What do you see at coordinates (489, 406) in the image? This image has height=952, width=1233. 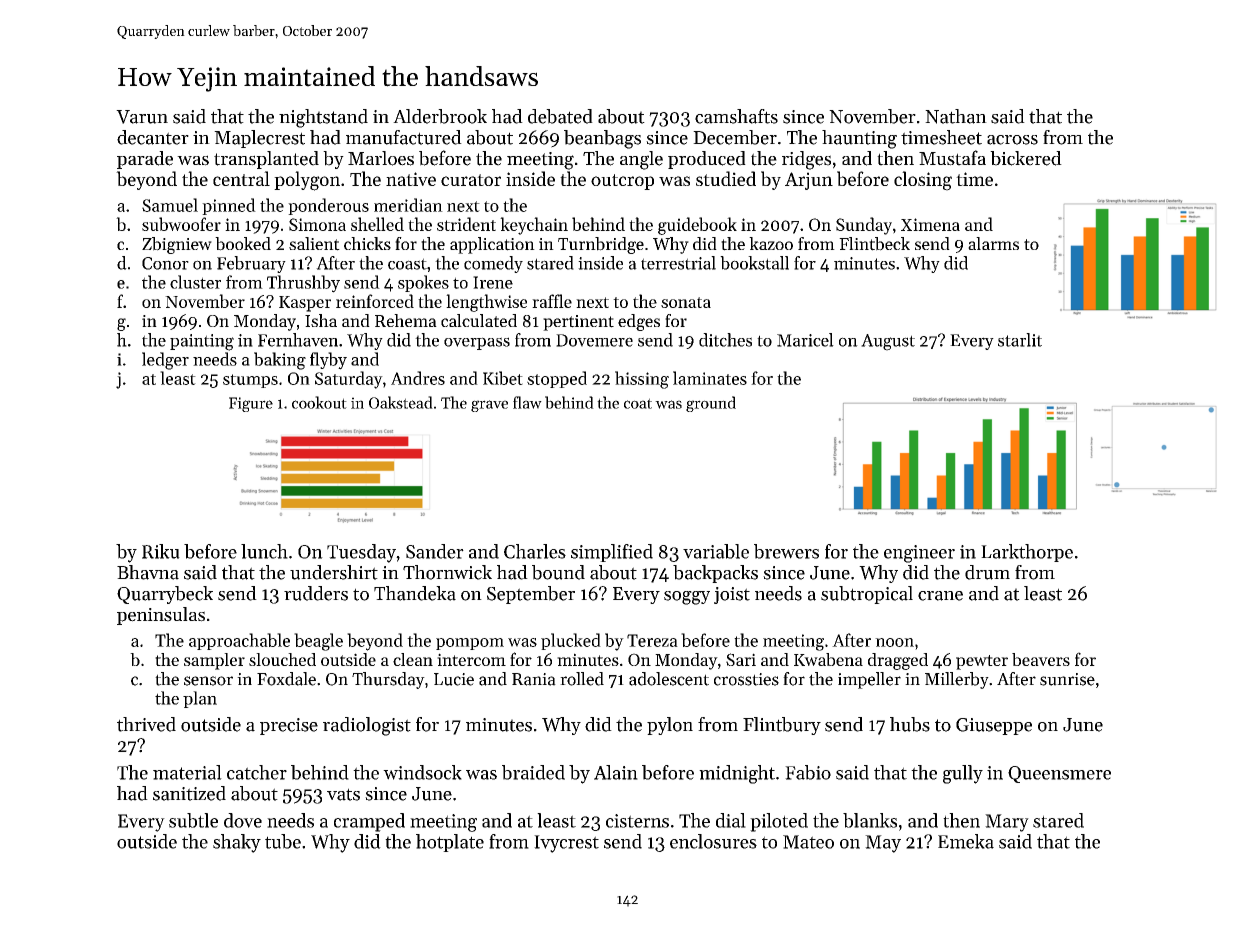 I see `grave` at bounding box center [489, 406].
